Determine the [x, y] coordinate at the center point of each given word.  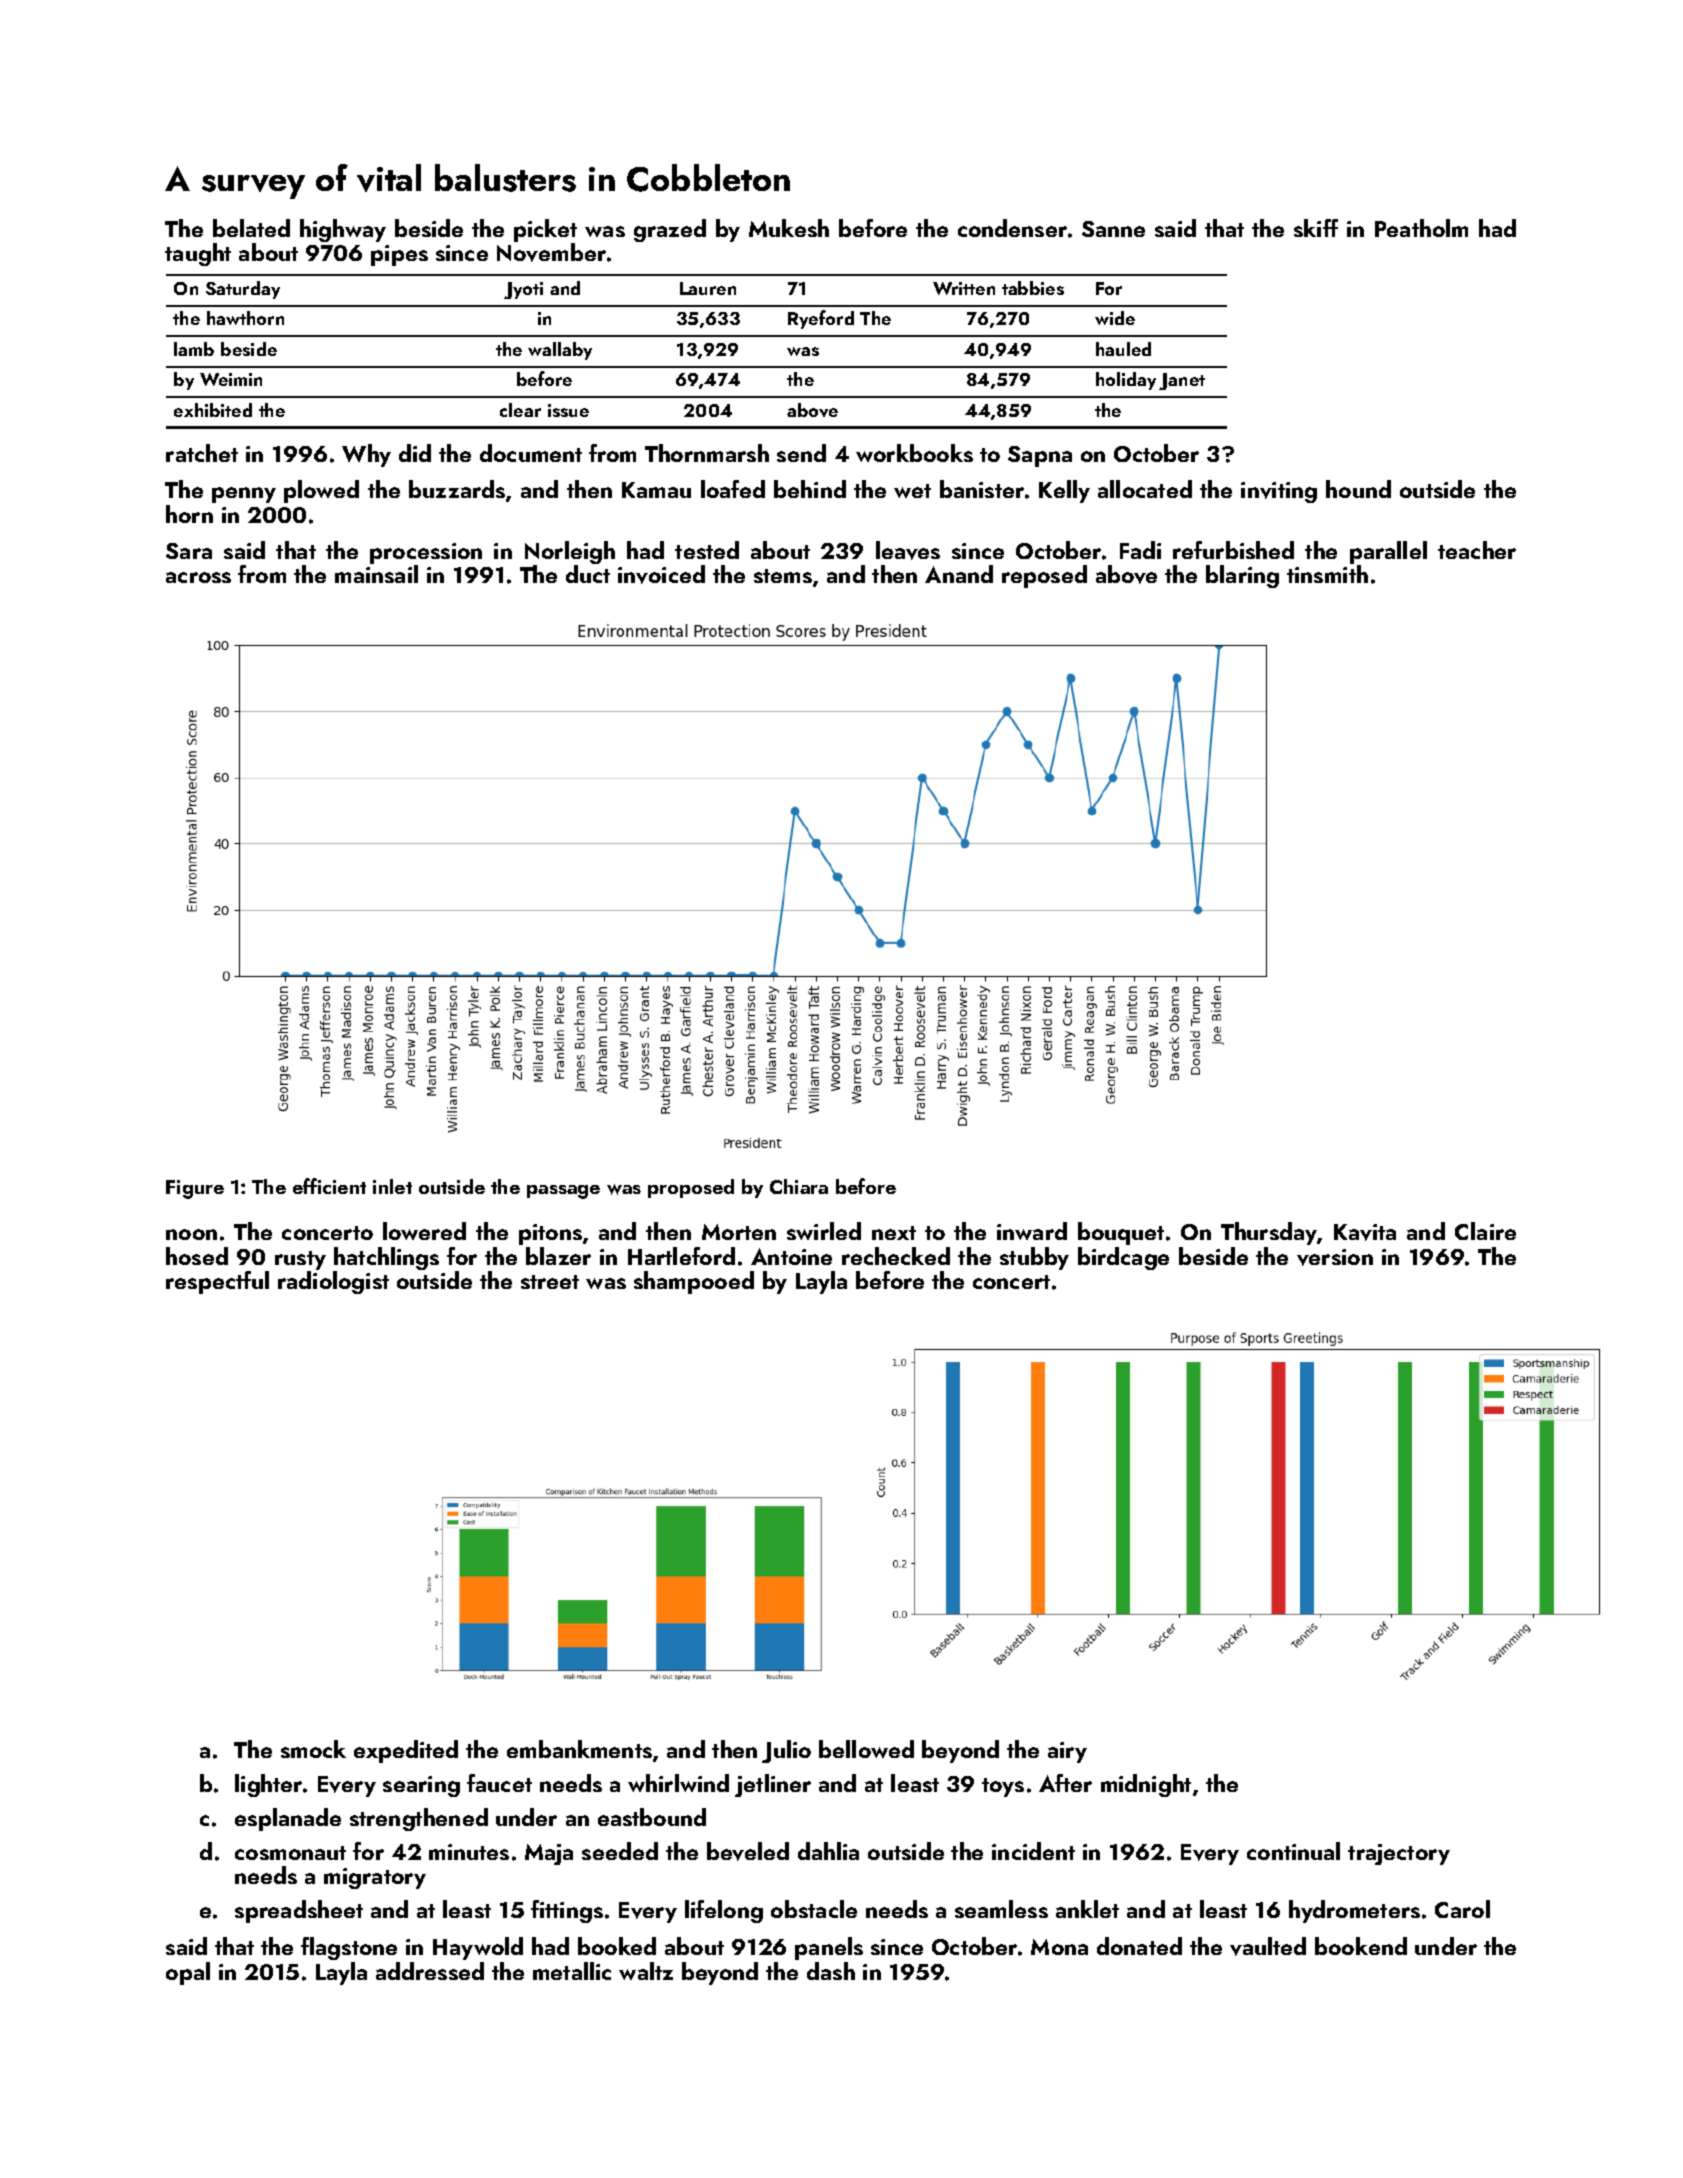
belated [251, 228]
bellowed [866, 1749]
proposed [691, 1188]
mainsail [376, 574]
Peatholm [1421, 228]
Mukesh [789, 228]
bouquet [1121, 1233]
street [550, 1282]
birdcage [1123, 1258]
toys [1003, 1787]
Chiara [799, 1186]
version [1335, 1257]
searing [421, 1786]
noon [191, 1234]
